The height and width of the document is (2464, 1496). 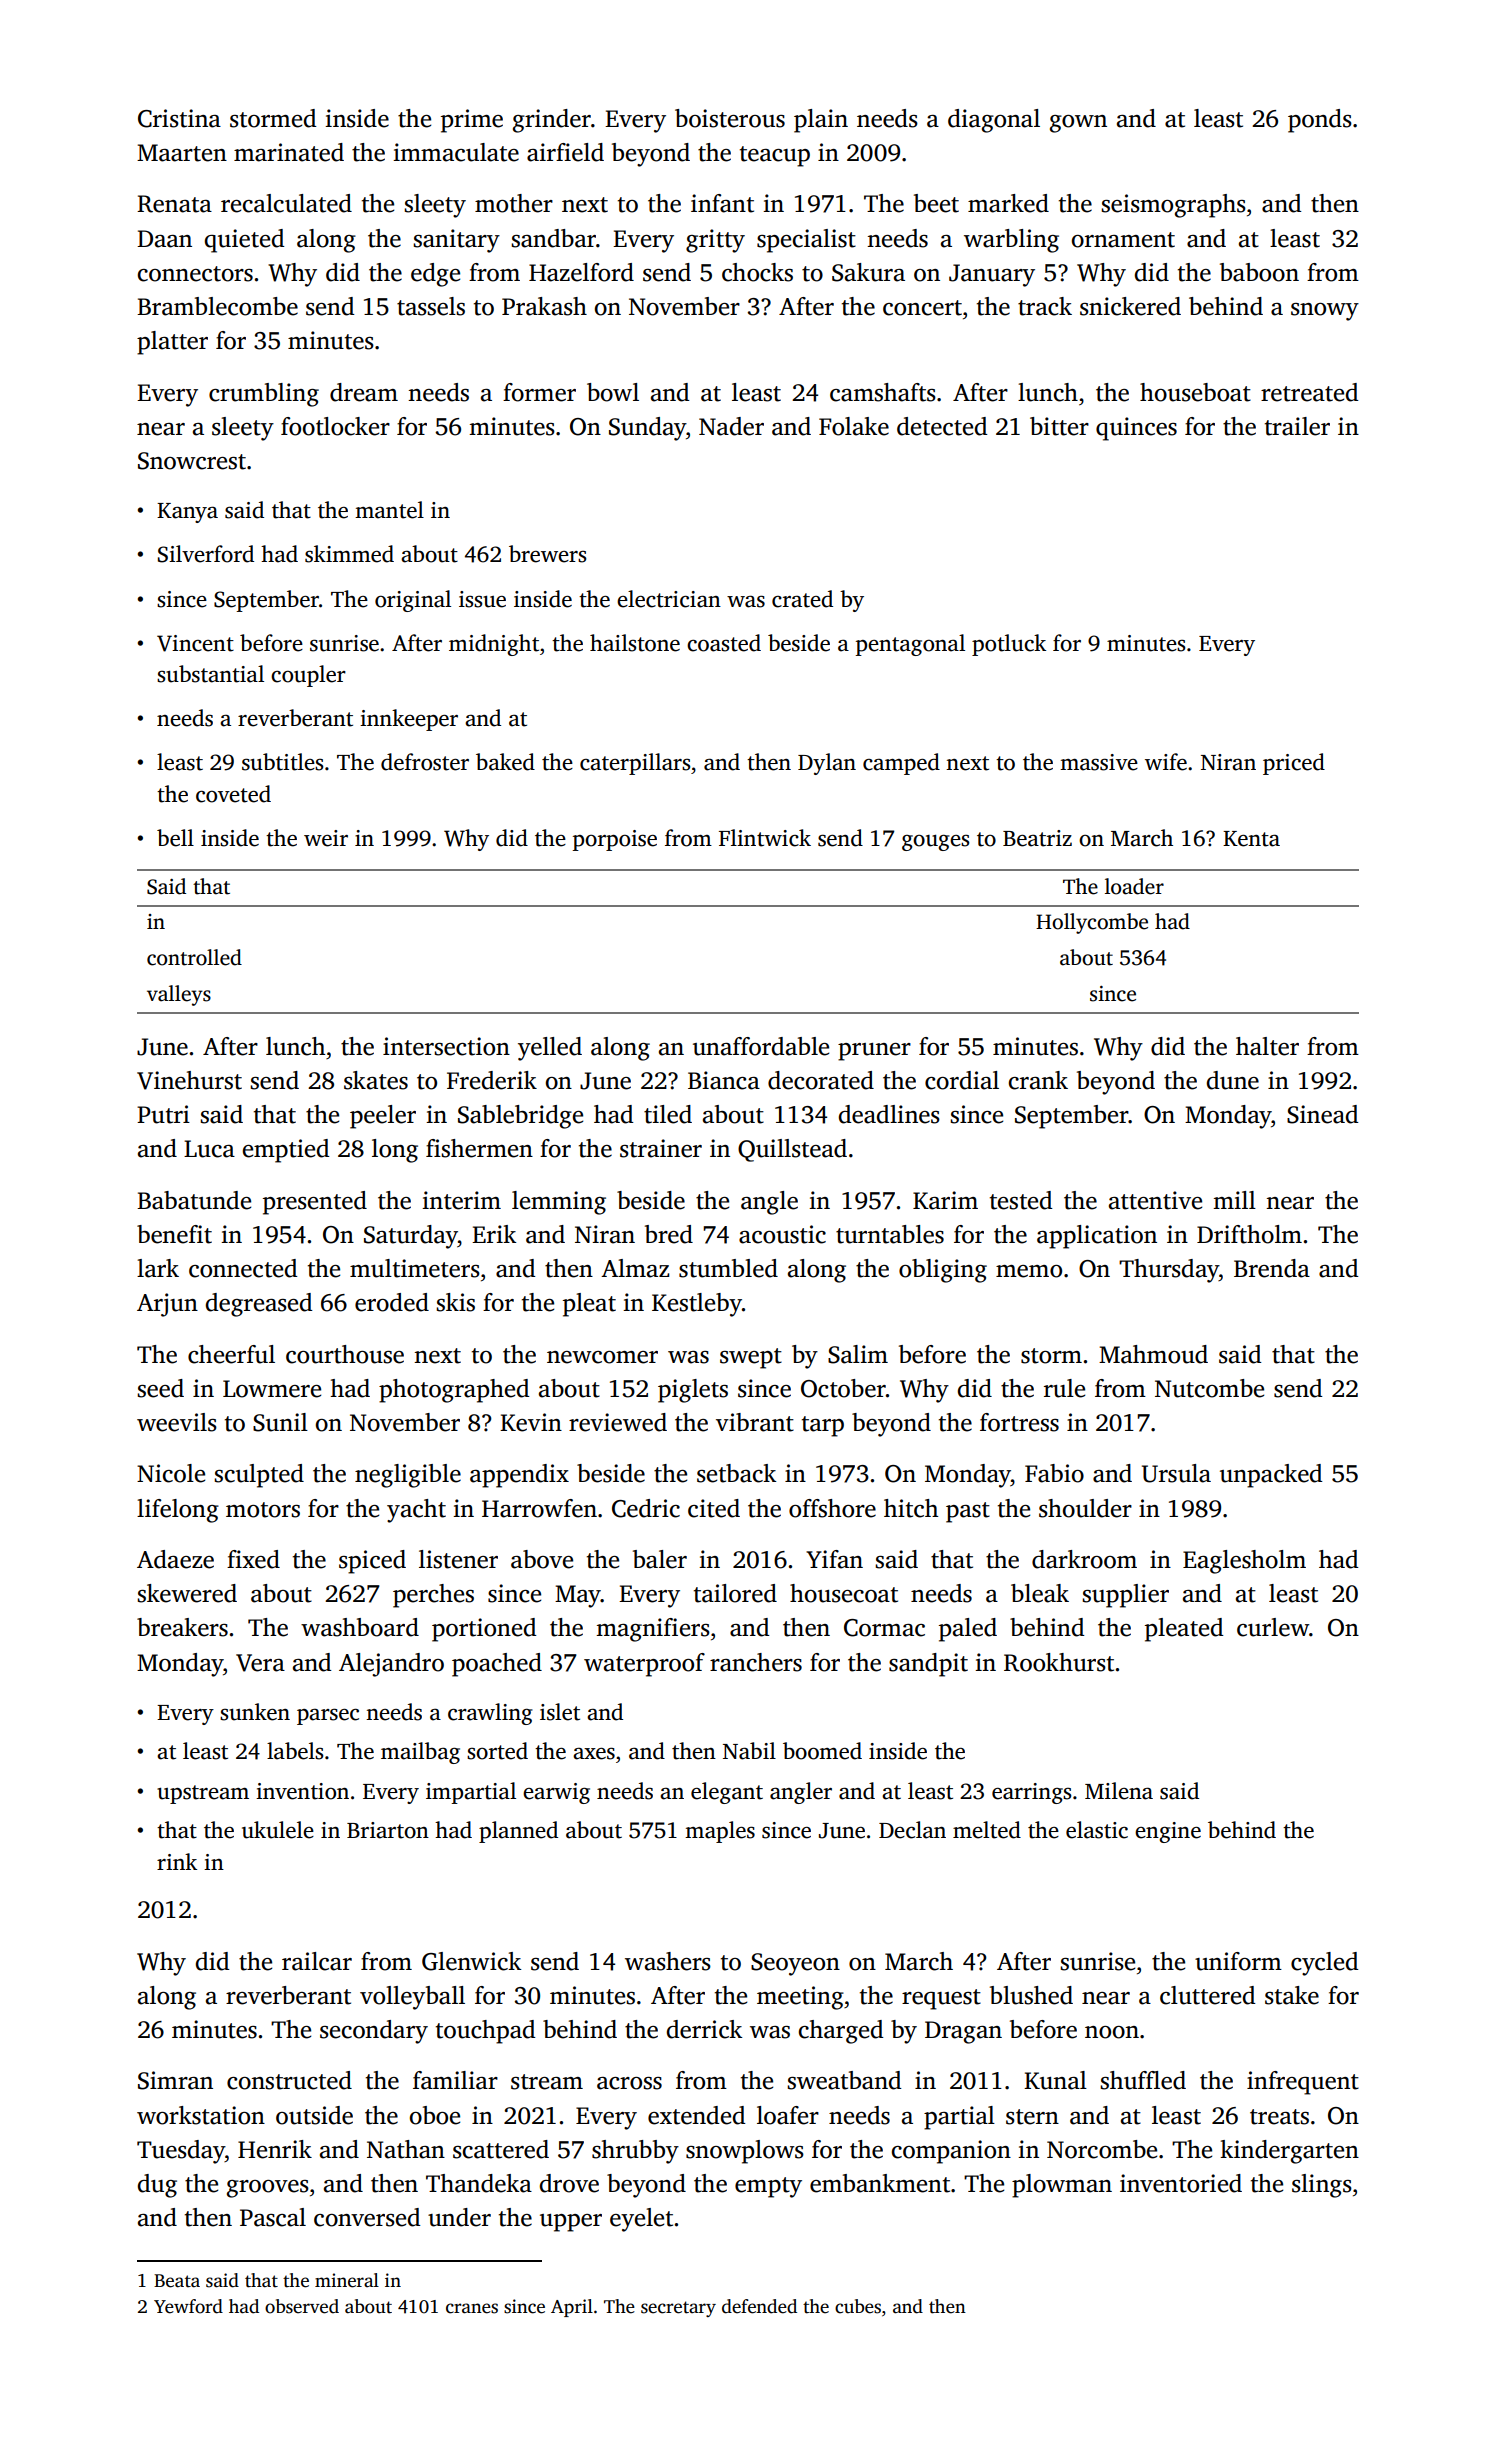 What do you see at coordinates (172, 343) in the document?
I see `platter` at bounding box center [172, 343].
